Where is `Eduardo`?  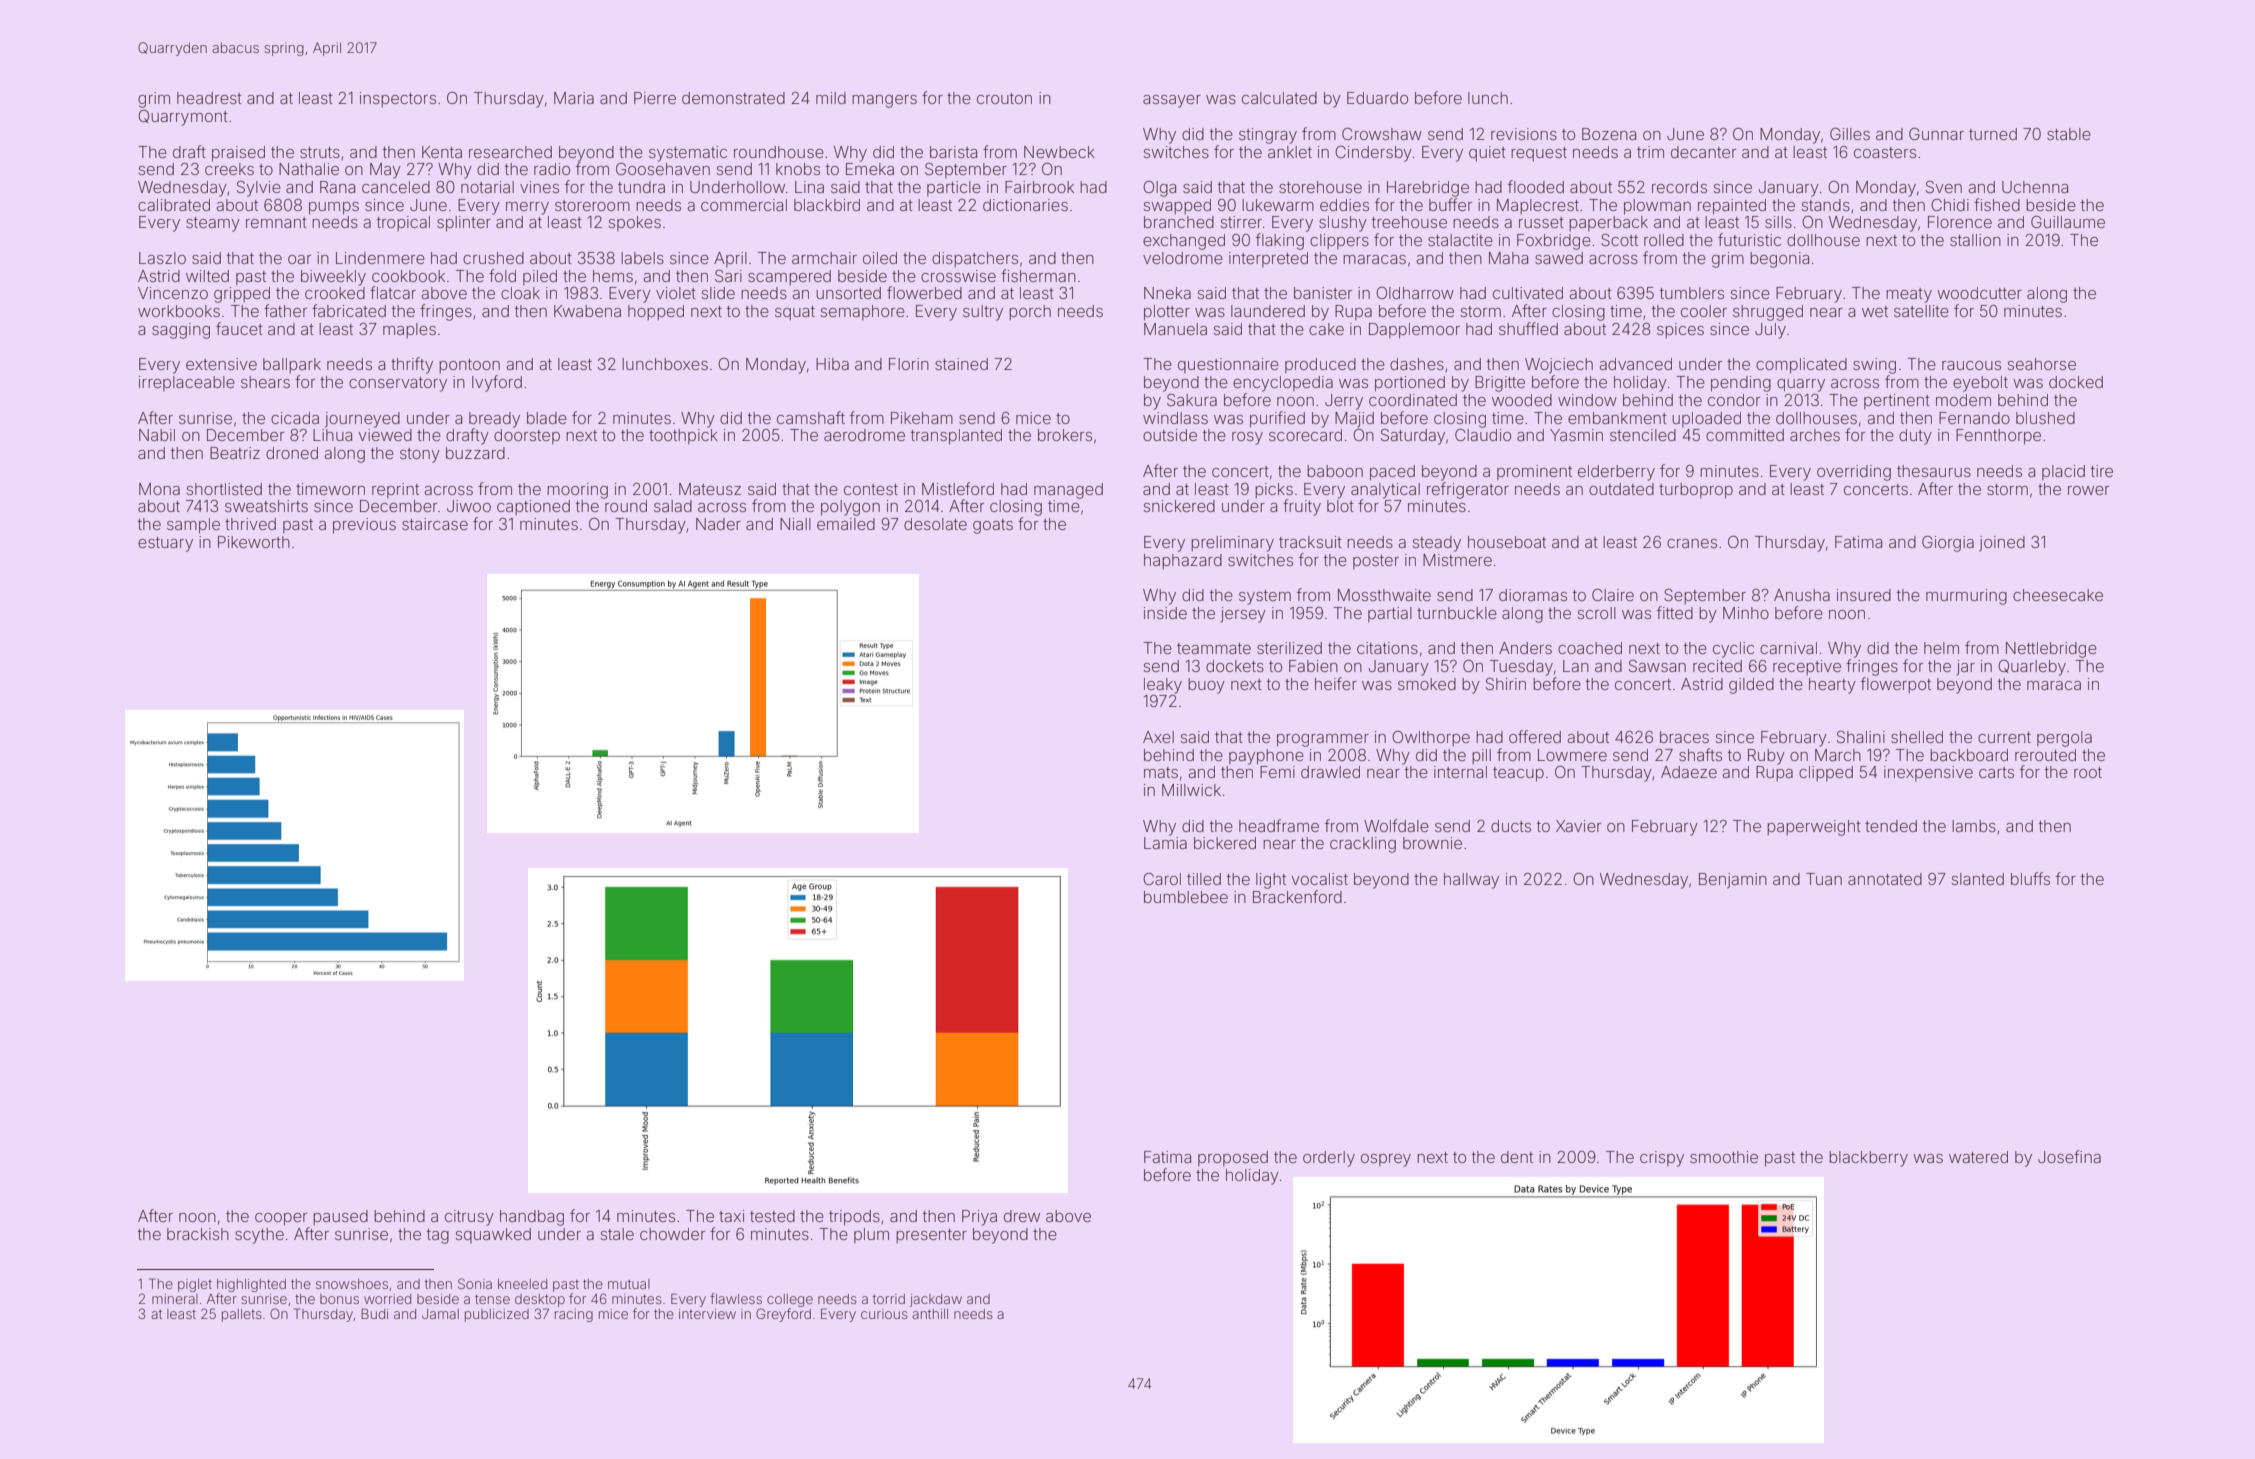
Eduardo is located at coordinates (1377, 98).
